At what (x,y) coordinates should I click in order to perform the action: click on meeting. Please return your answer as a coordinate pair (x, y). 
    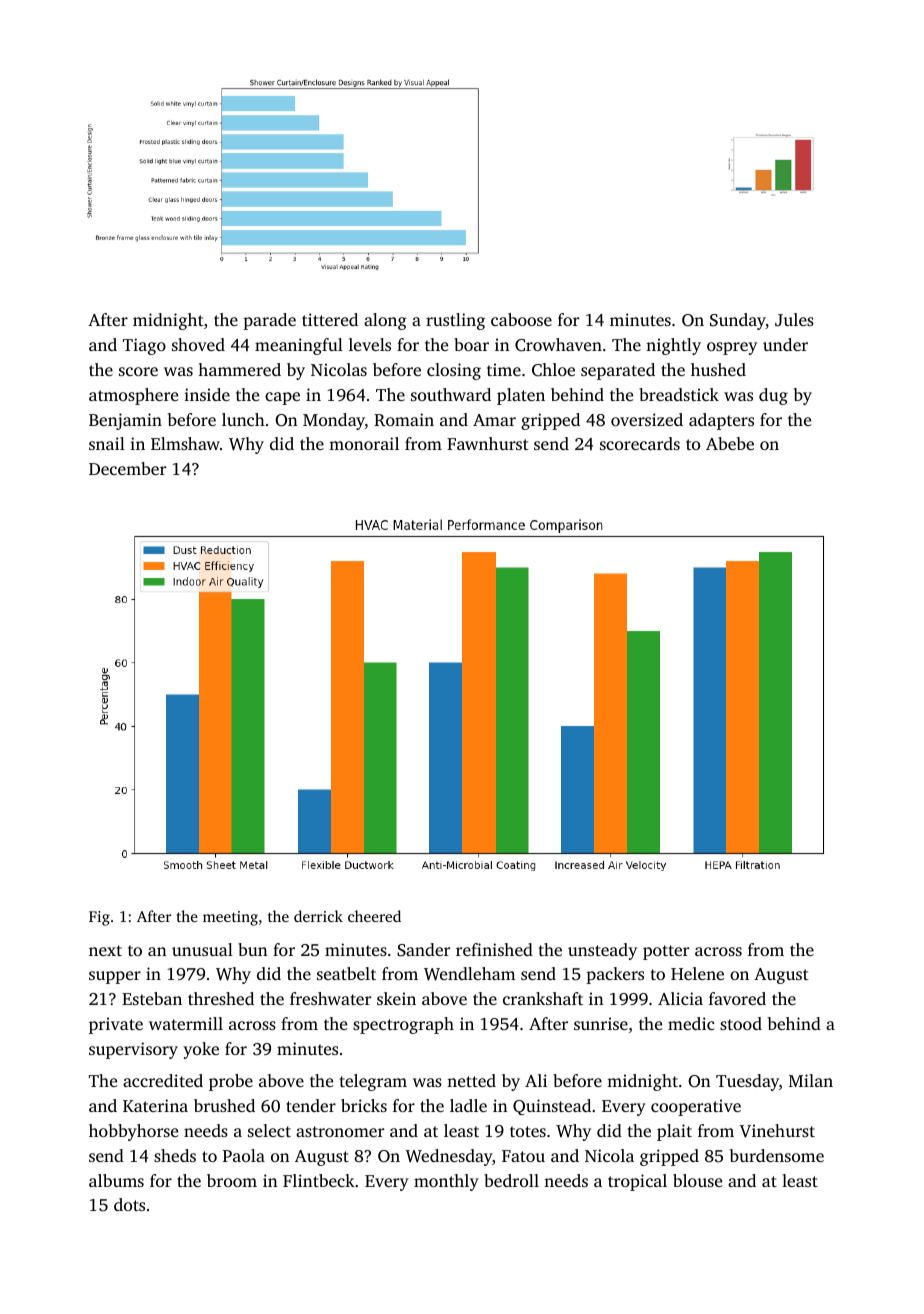
    Looking at the image, I should click on (230, 918).
